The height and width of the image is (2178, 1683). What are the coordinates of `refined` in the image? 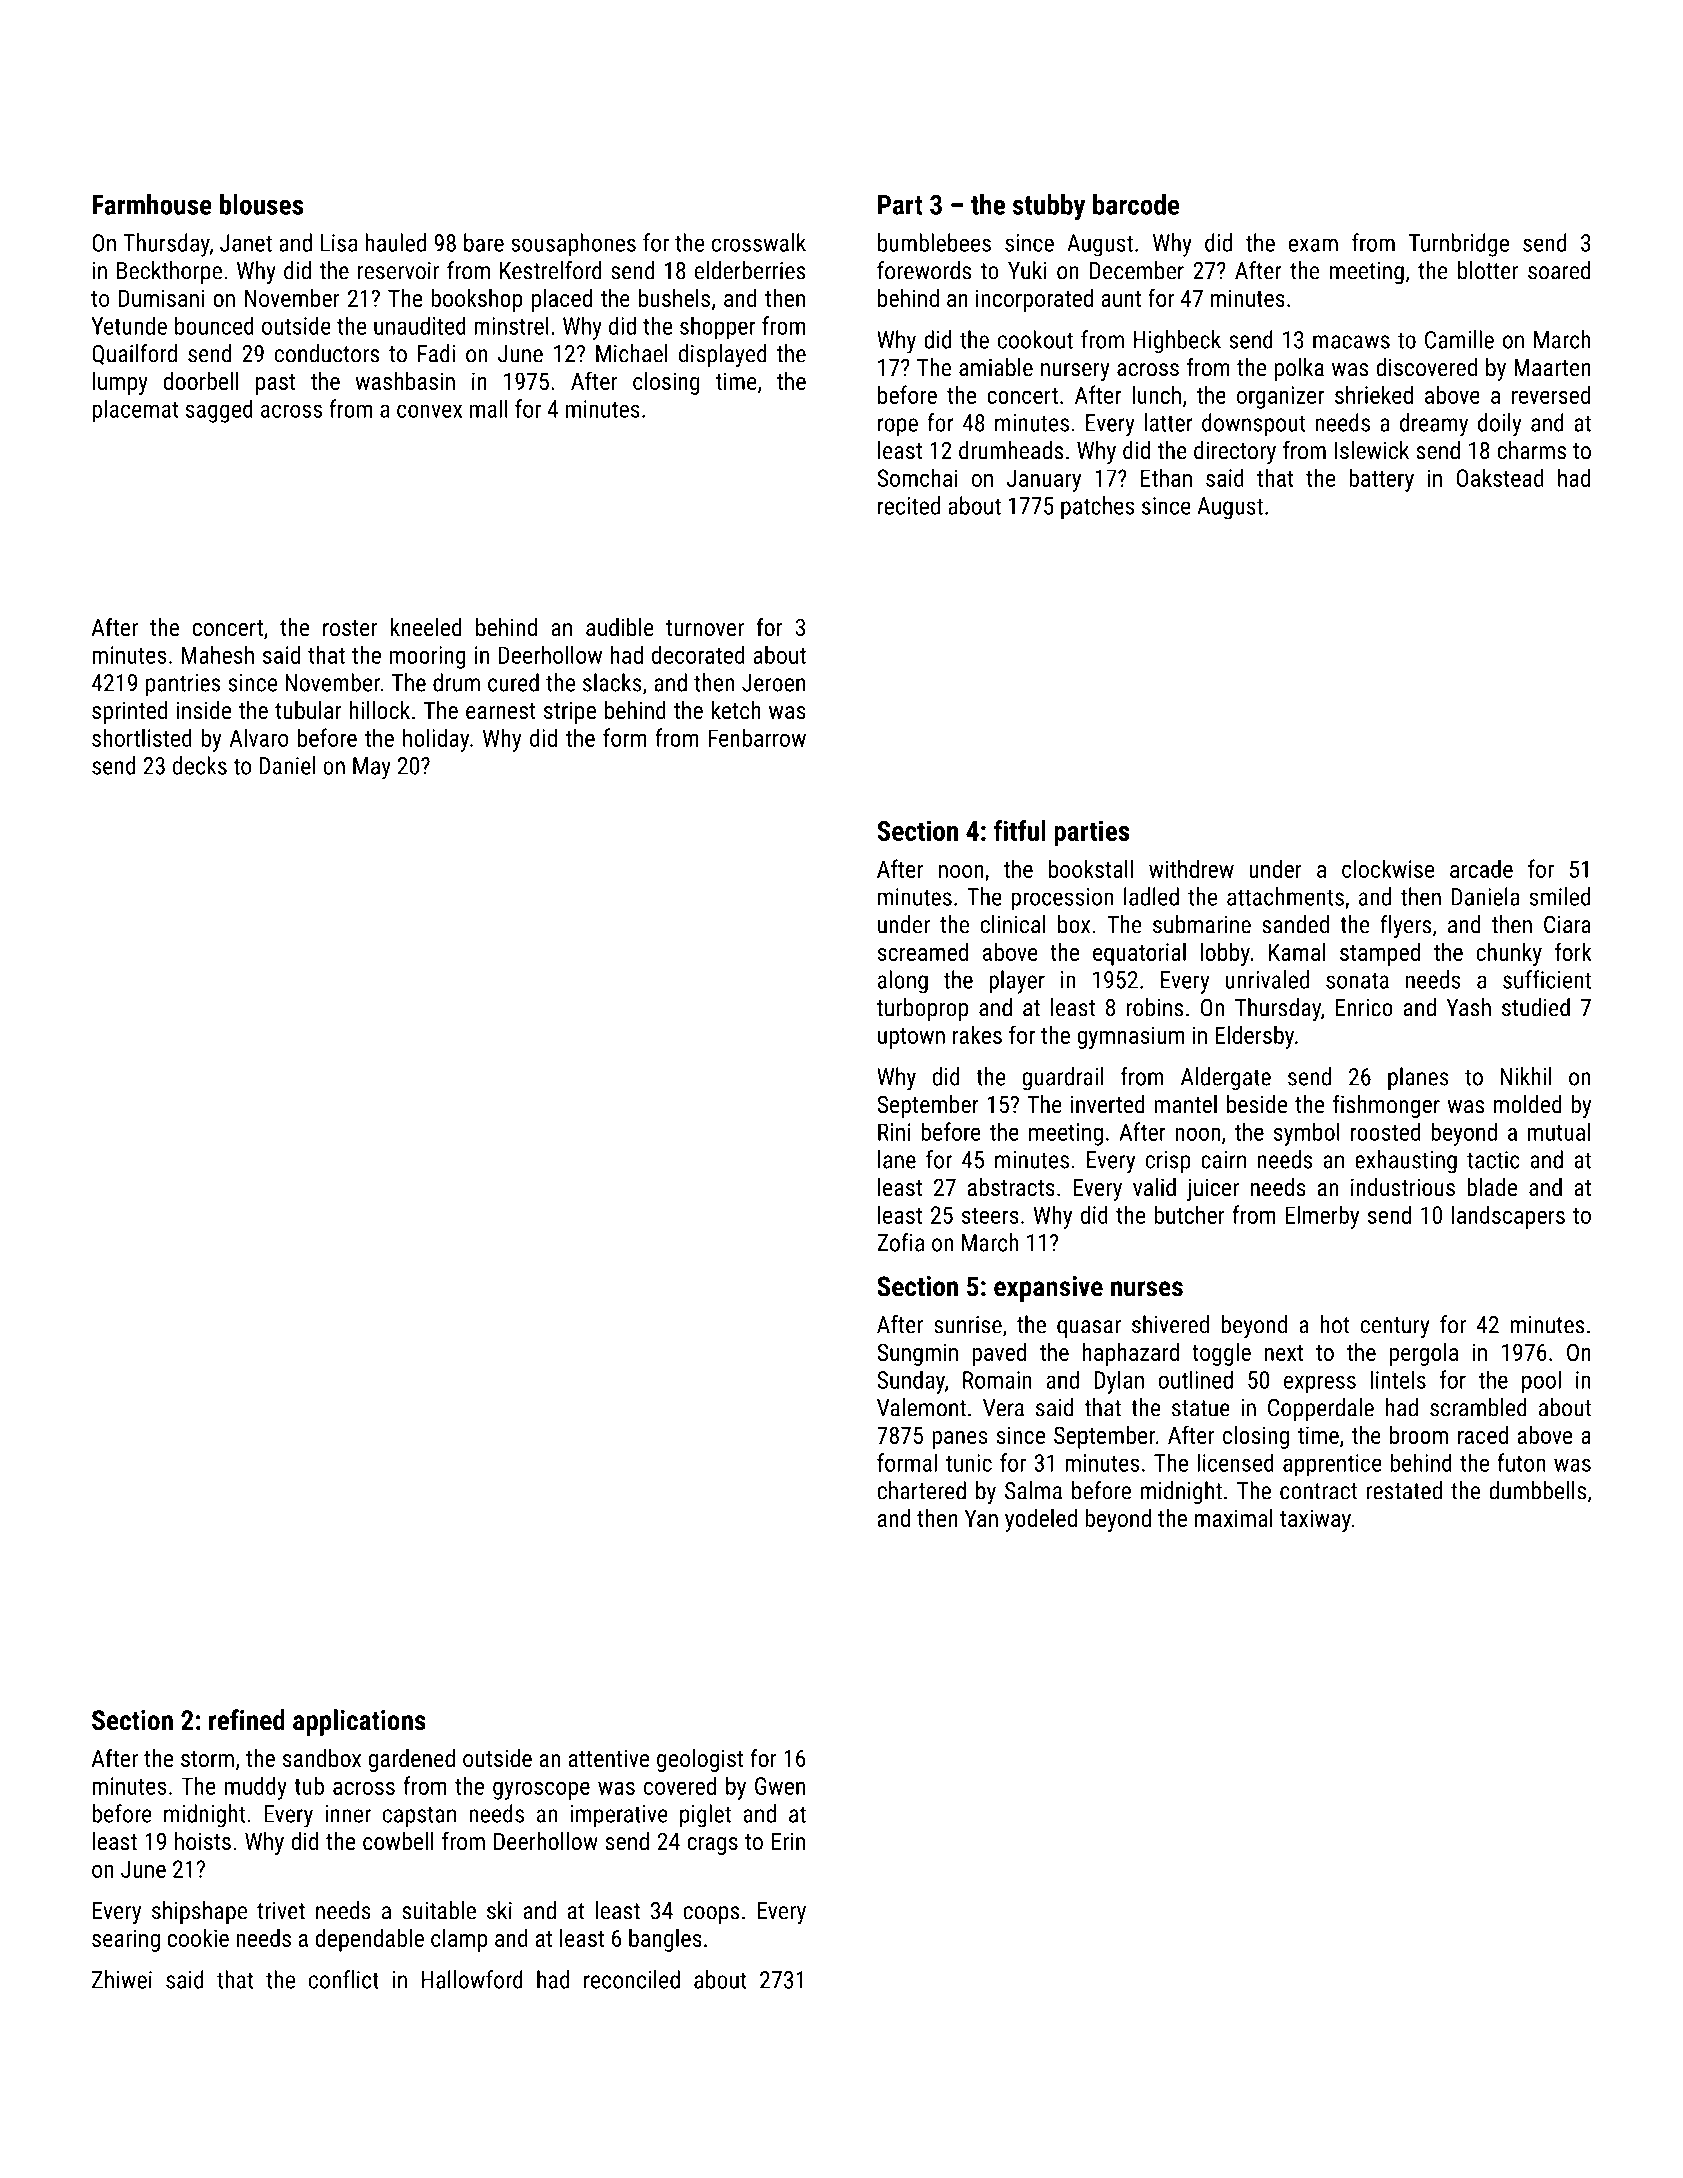 It's located at (247, 1720).
